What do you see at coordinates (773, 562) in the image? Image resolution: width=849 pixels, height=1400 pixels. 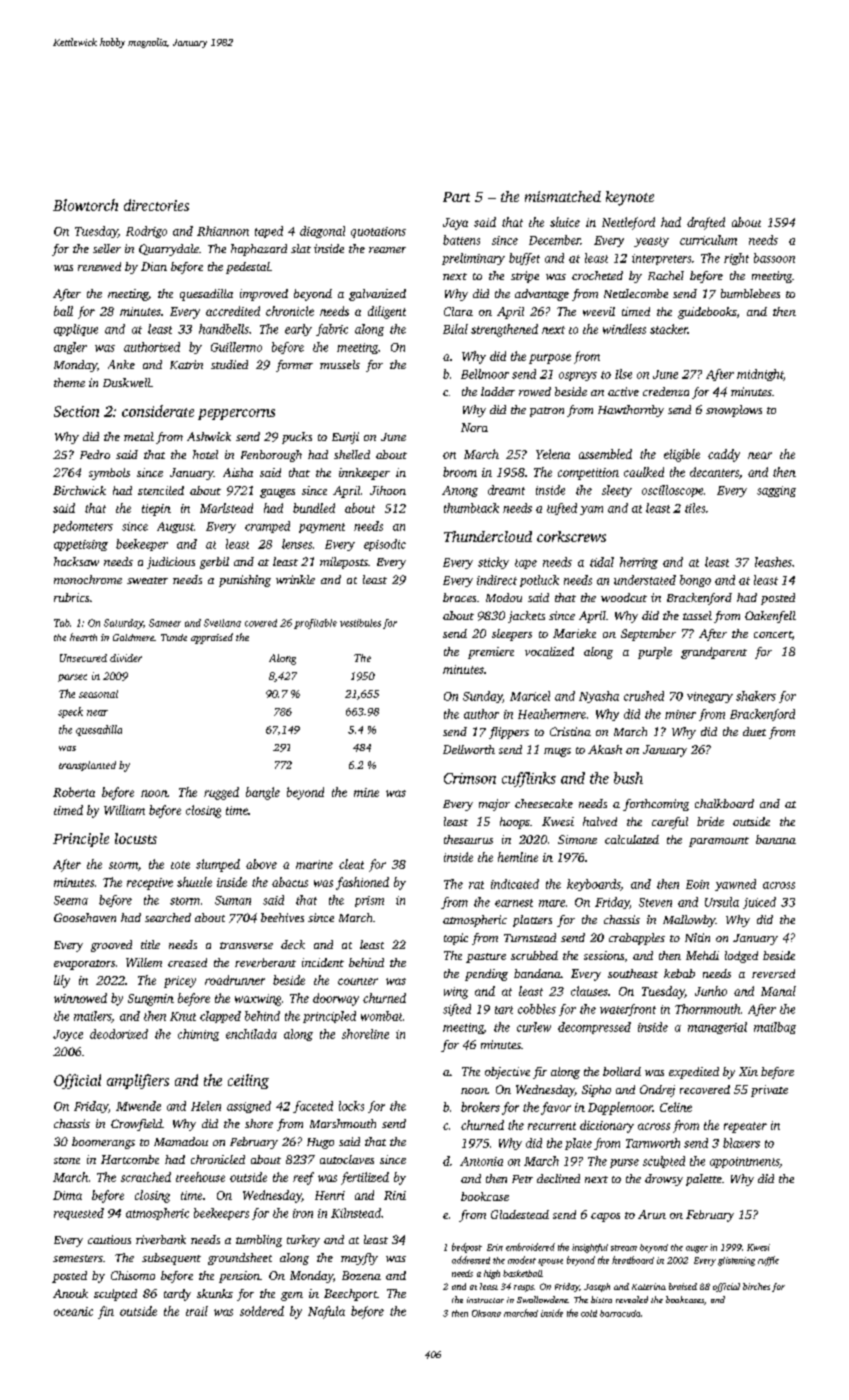 I see `leashes` at bounding box center [773, 562].
